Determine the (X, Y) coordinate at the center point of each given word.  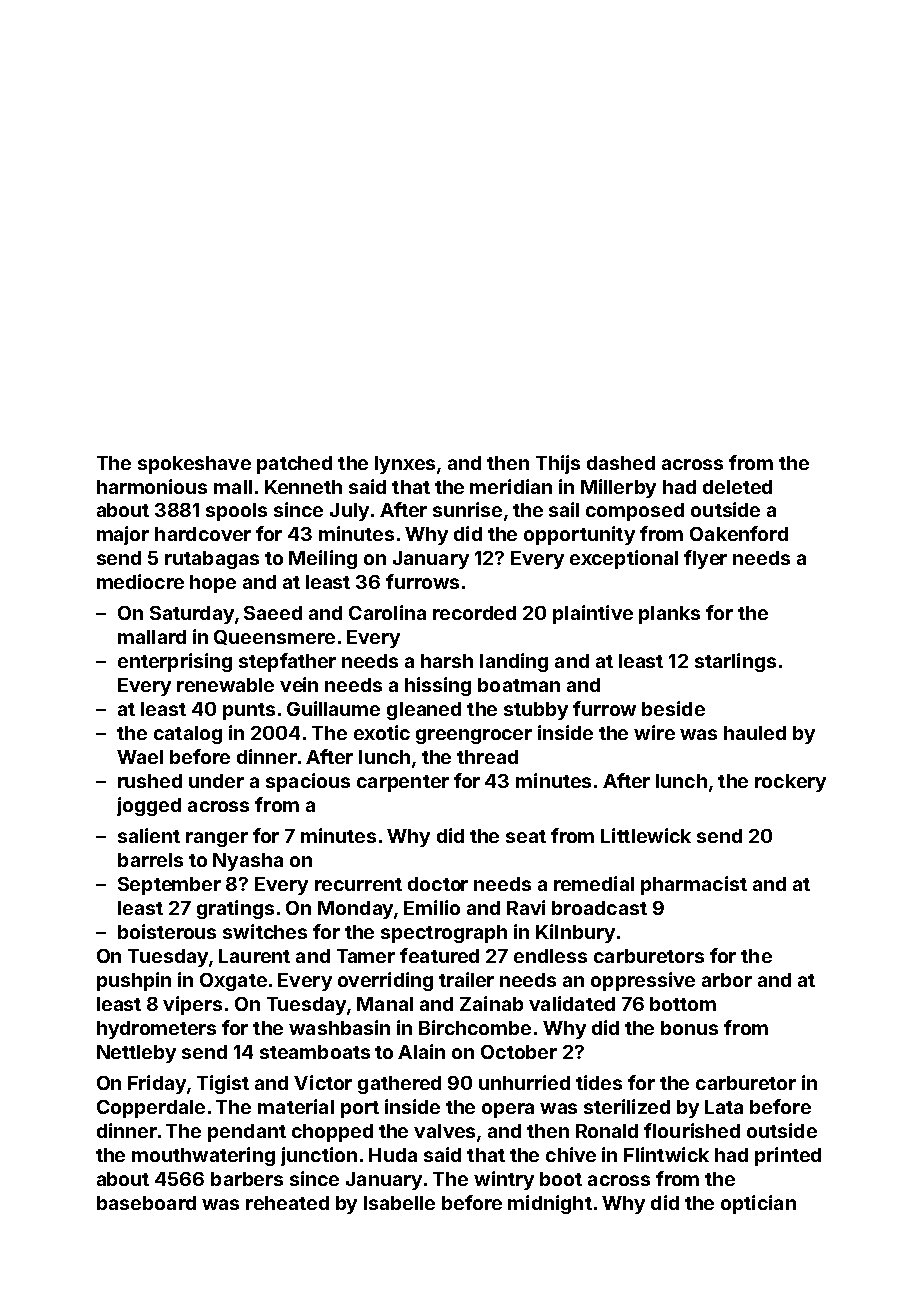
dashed (621, 463)
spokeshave (194, 465)
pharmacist (694, 885)
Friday (157, 1084)
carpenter (403, 783)
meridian (511, 486)
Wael (140, 757)
